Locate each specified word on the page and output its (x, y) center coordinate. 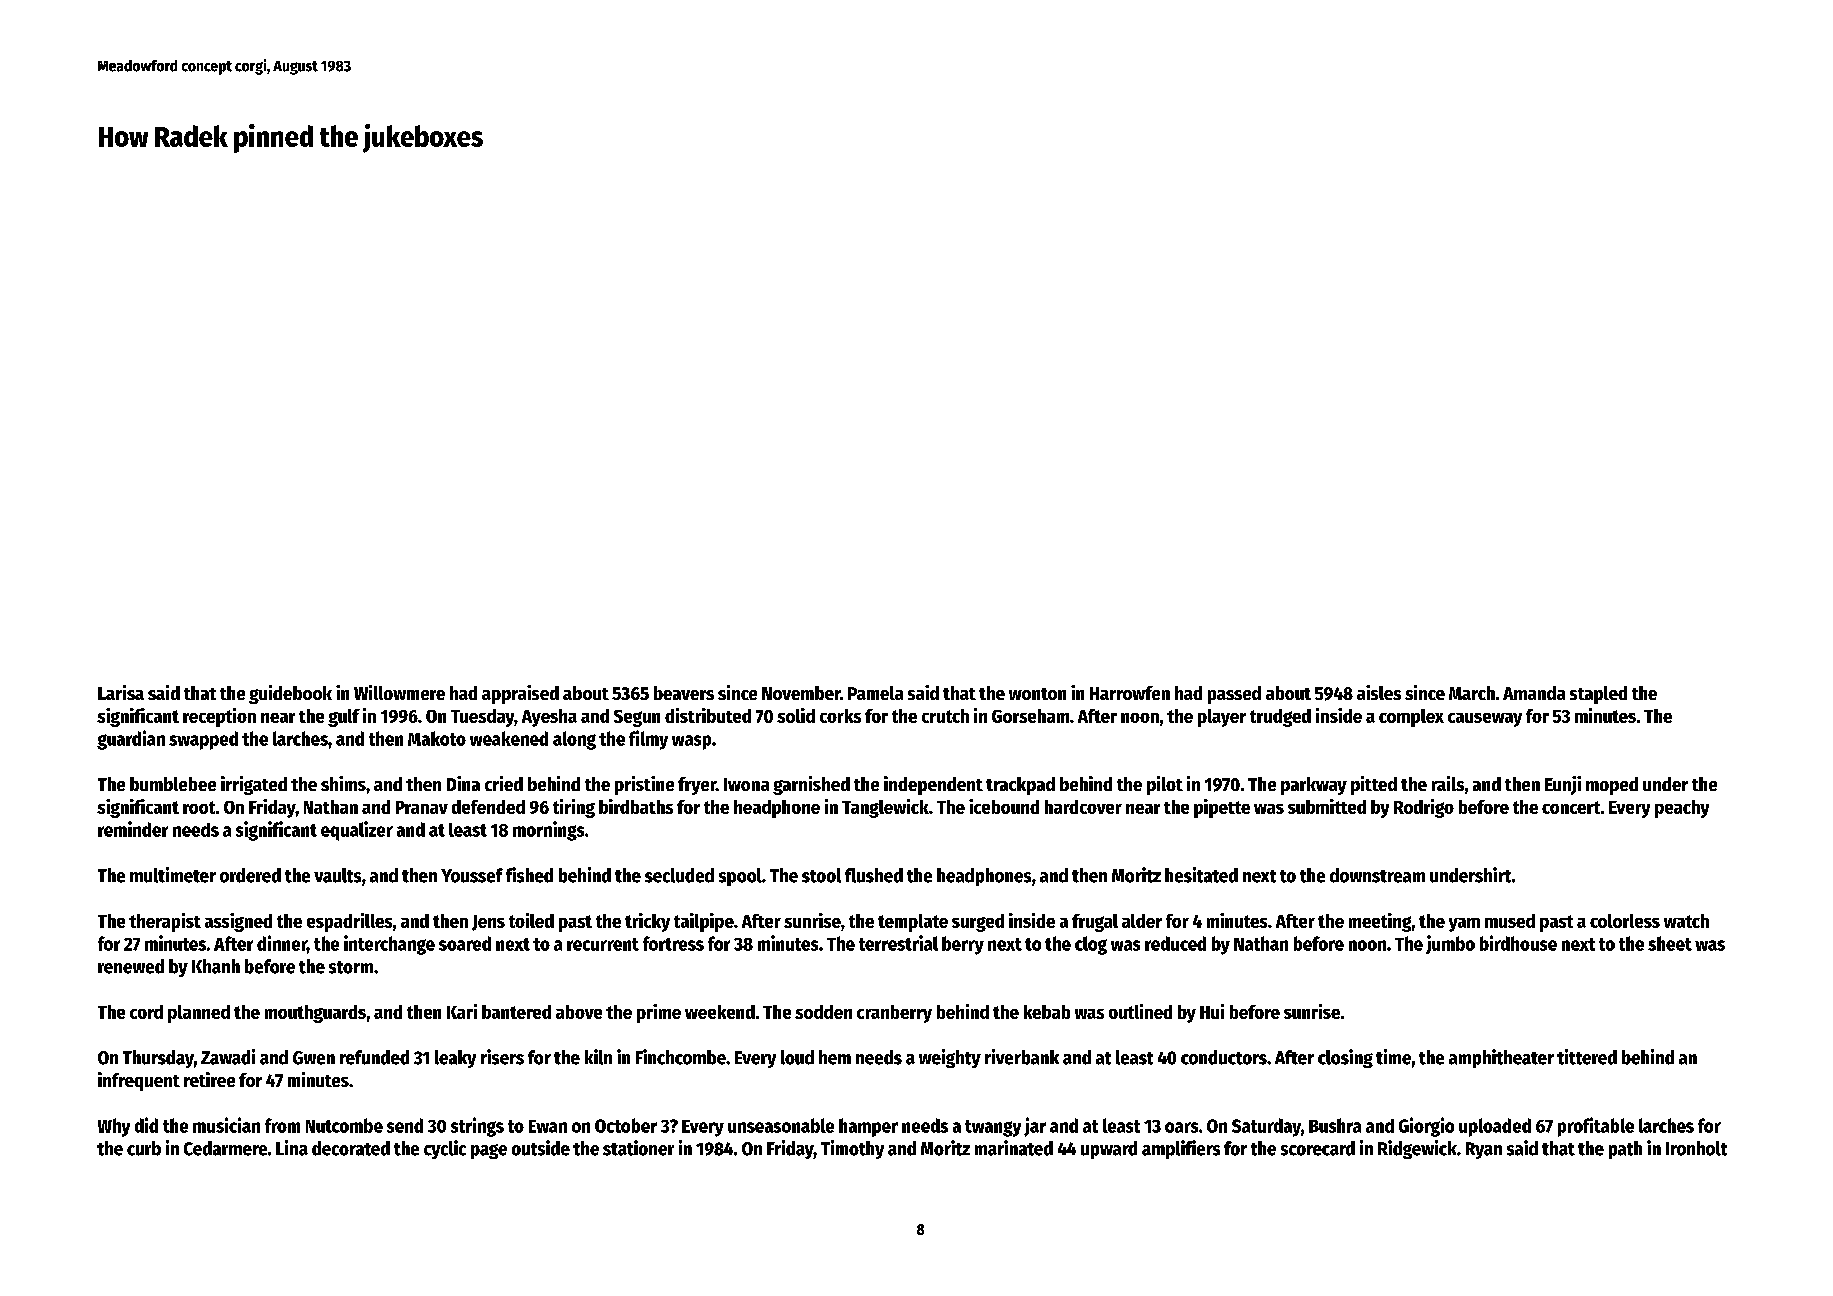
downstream (1377, 875)
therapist (165, 922)
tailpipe (704, 922)
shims (343, 783)
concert (1571, 807)
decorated (351, 1148)
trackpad (1020, 786)
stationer (638, 1148)
